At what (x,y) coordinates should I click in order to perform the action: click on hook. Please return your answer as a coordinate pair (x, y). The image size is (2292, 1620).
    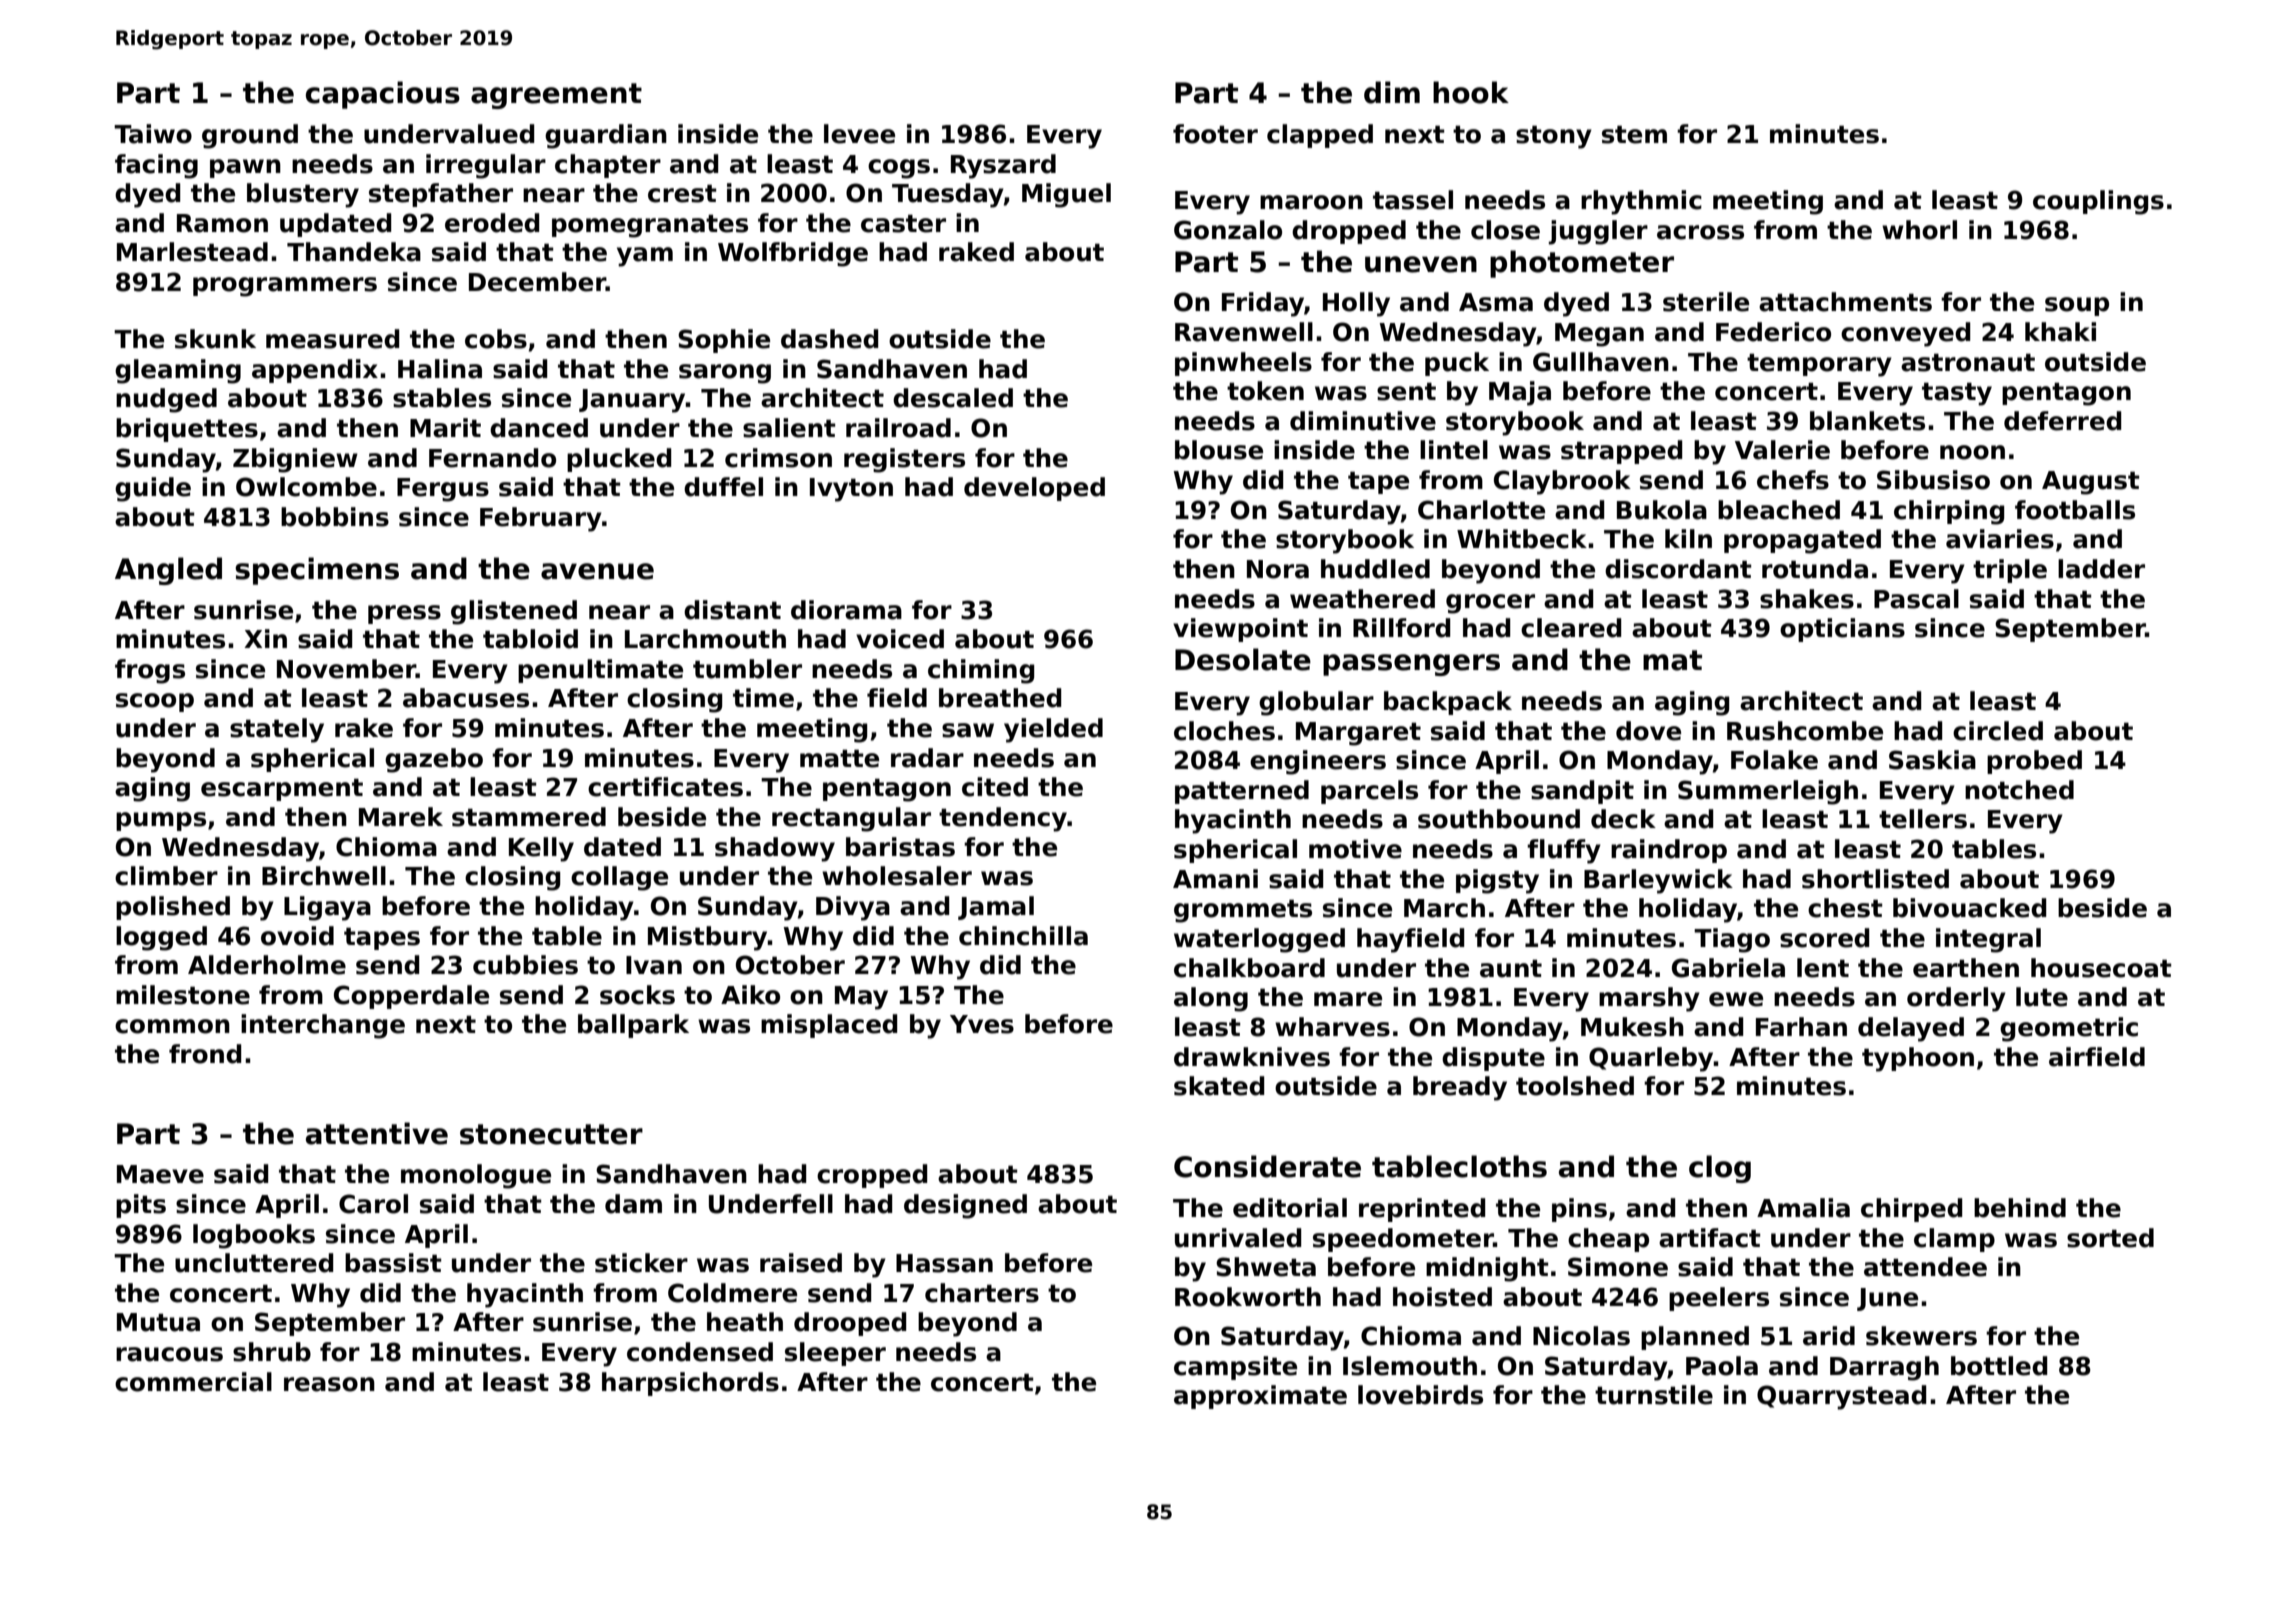
    Looking at the image, I should click on (1471, 92).
